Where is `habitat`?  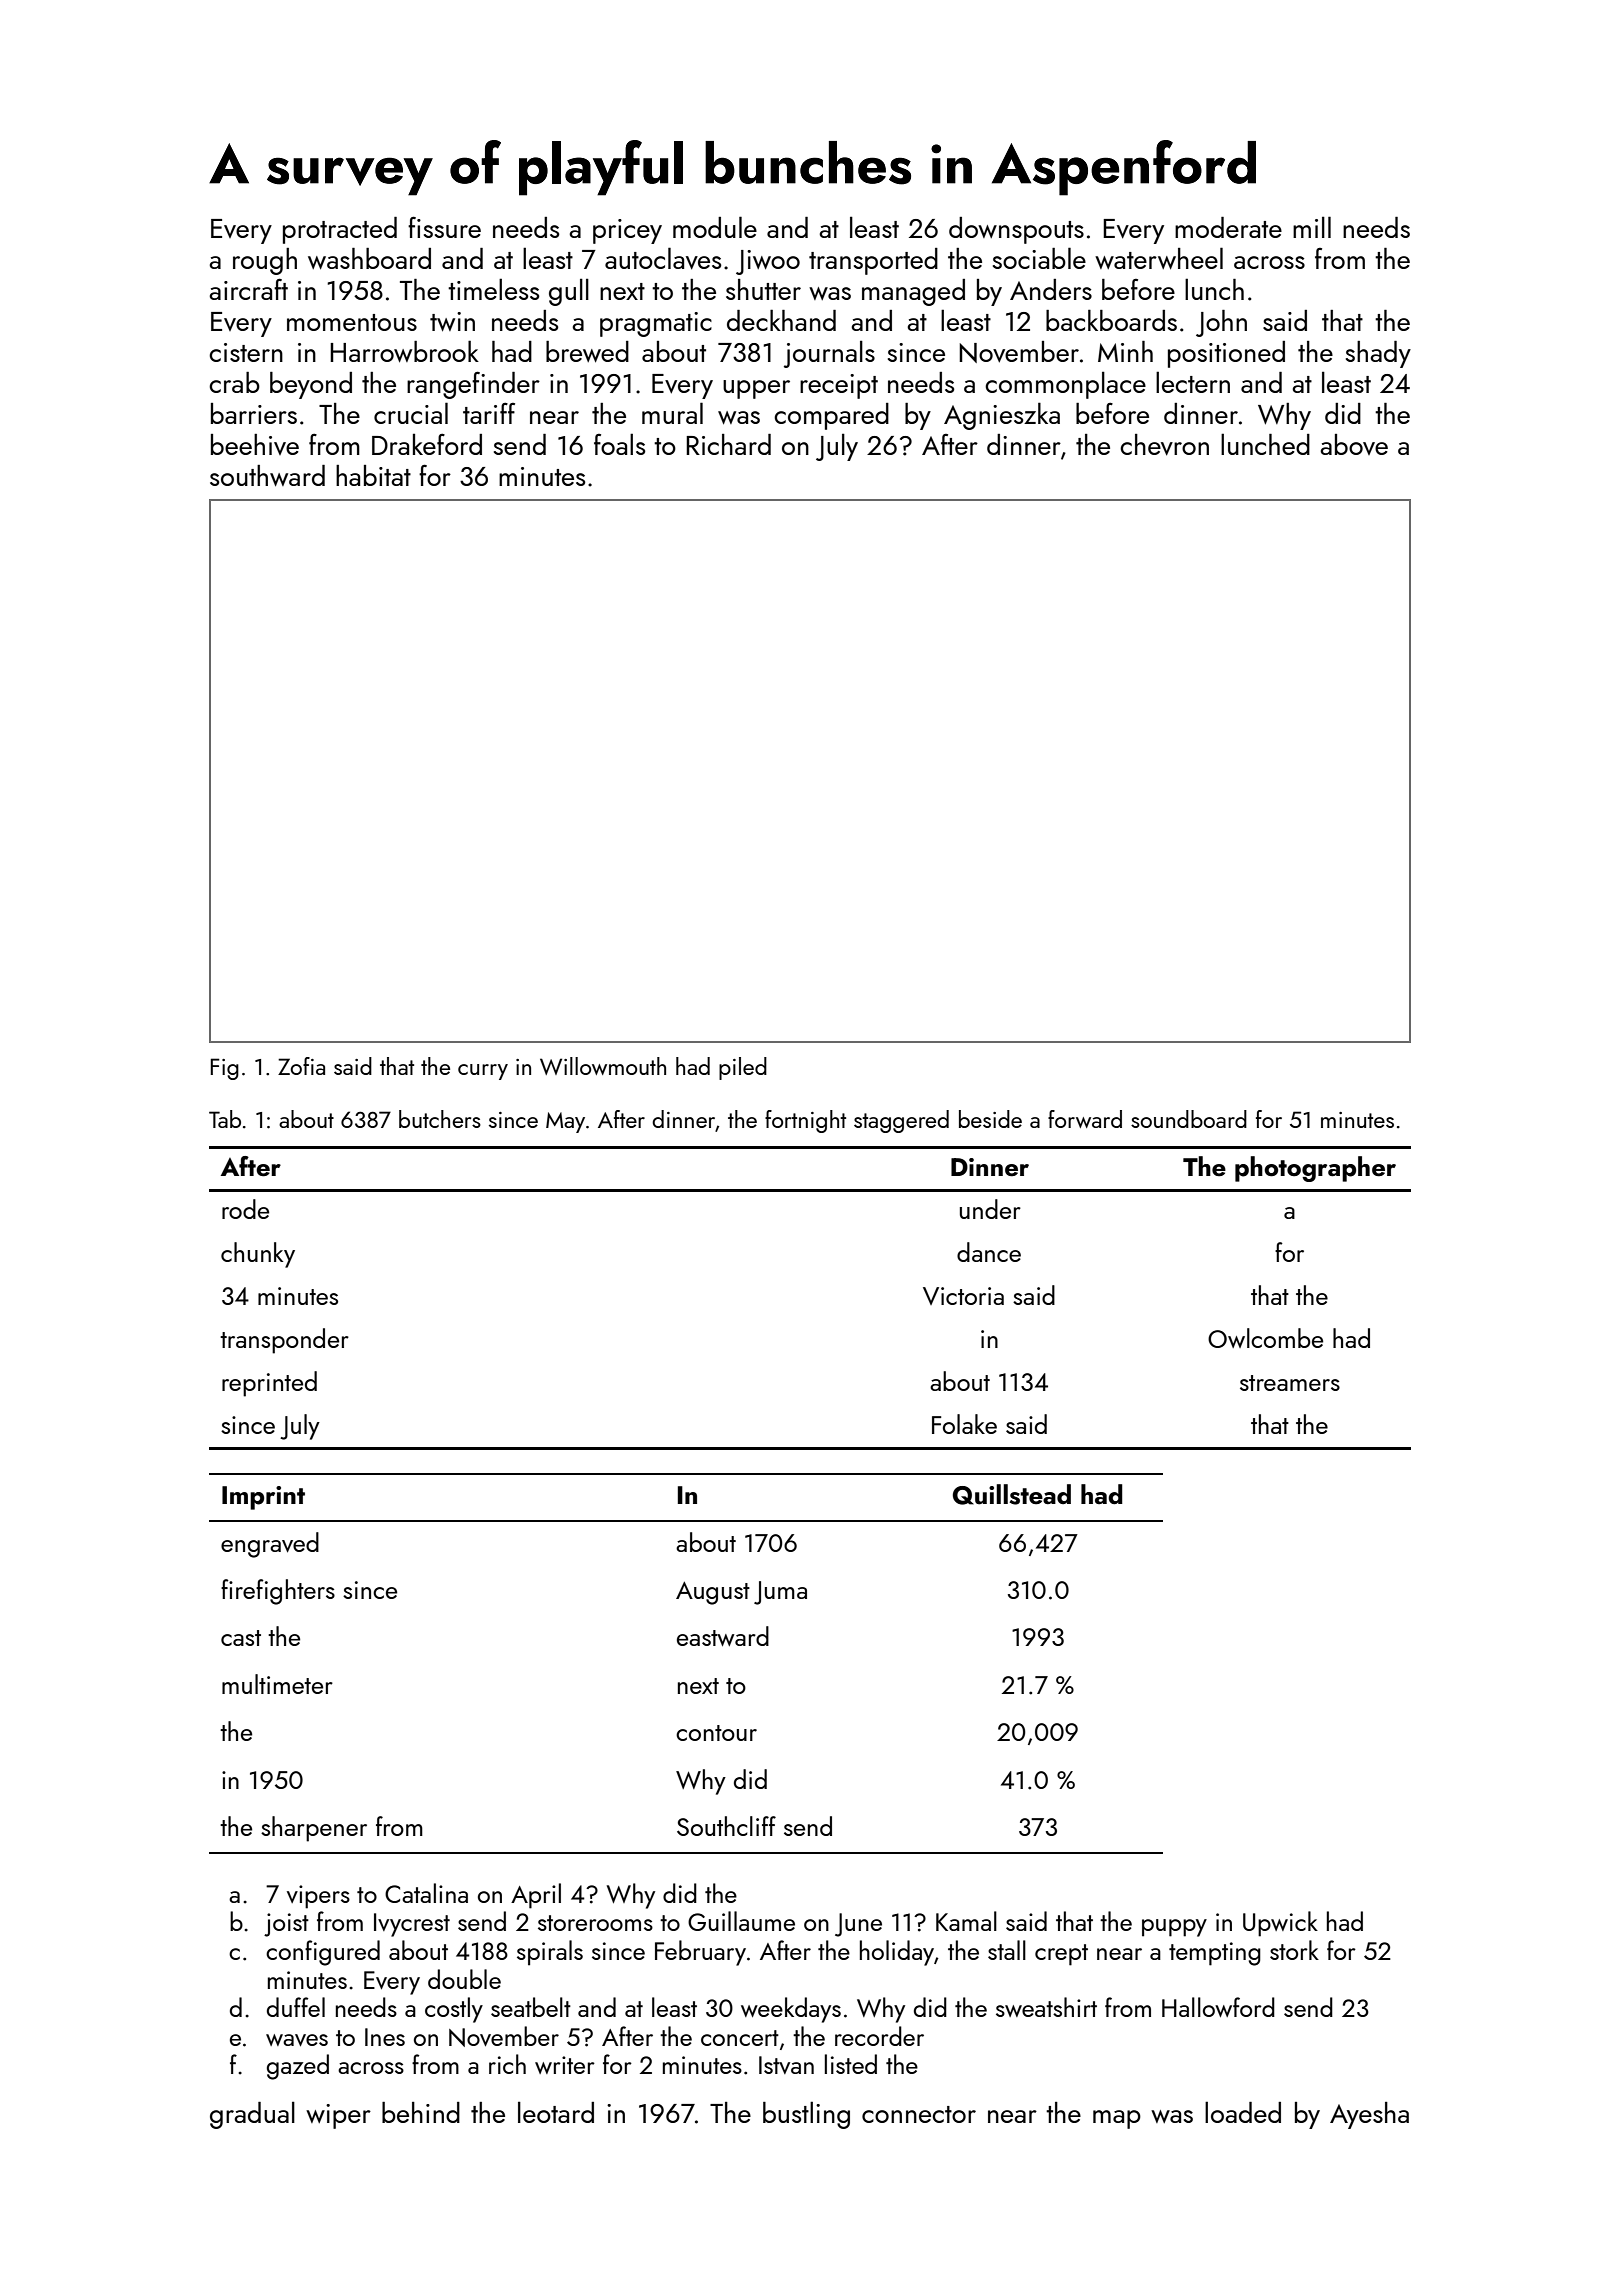 habitat is located at coordinates (373, 475).
